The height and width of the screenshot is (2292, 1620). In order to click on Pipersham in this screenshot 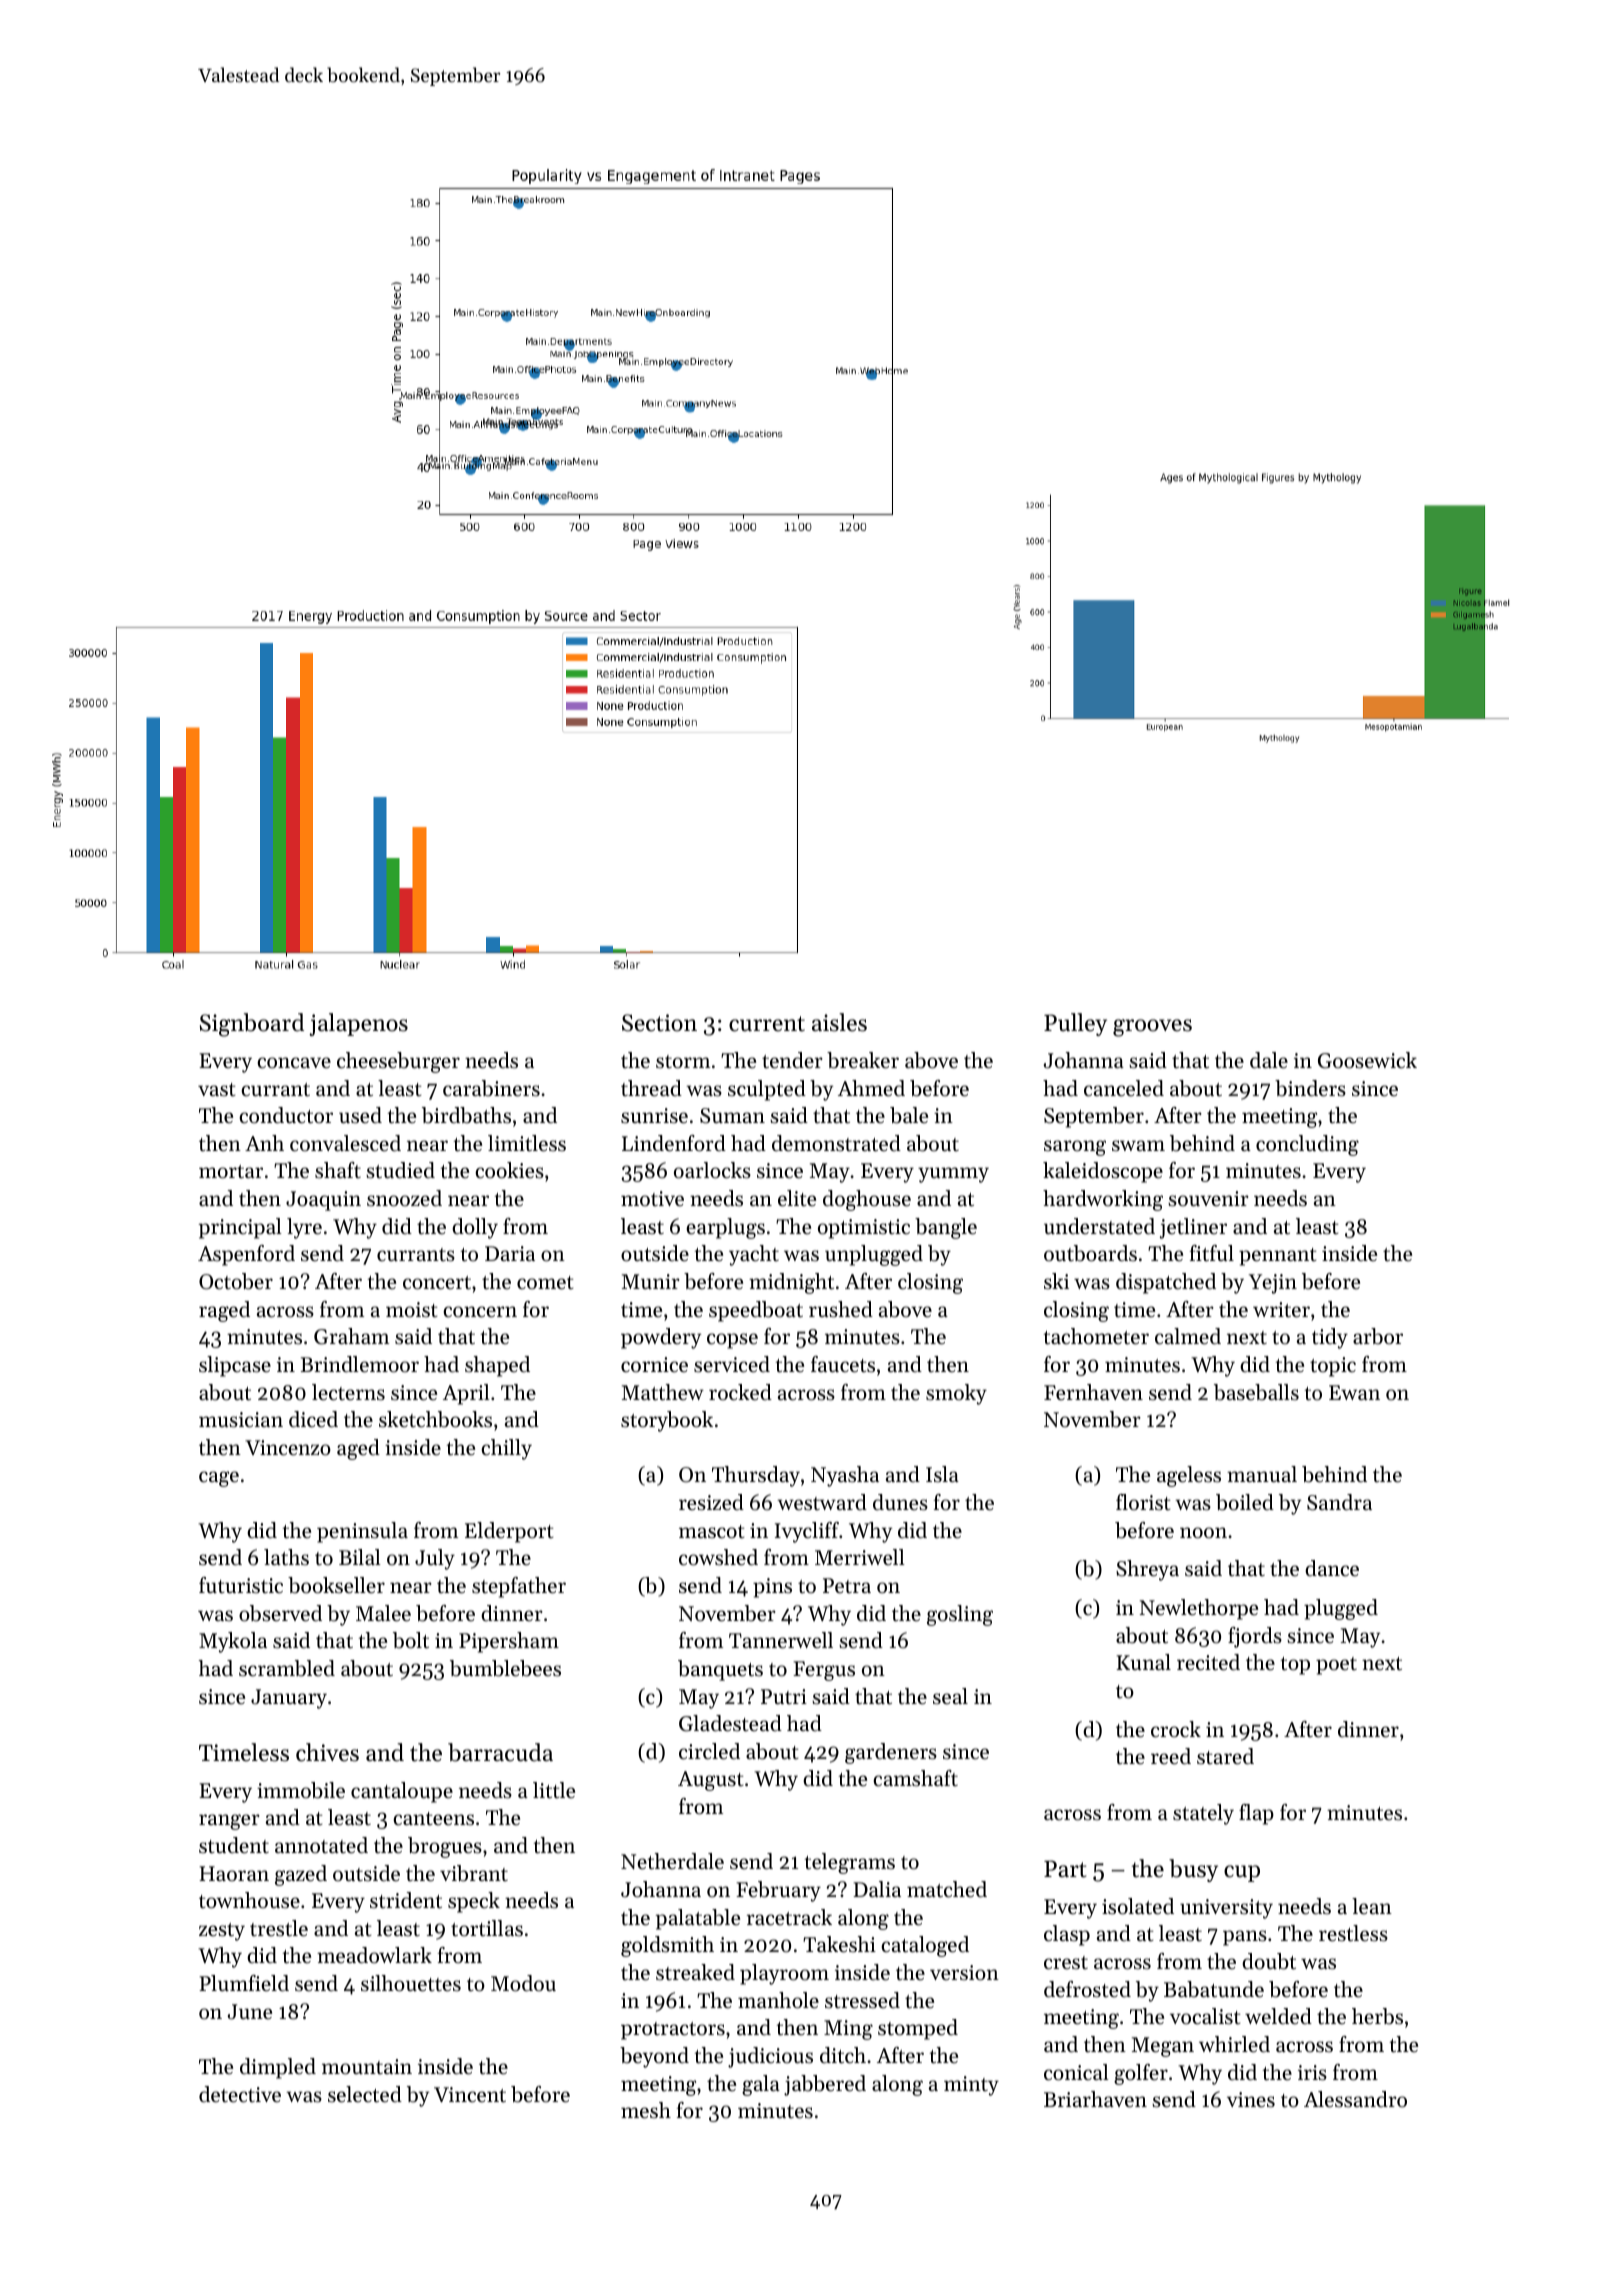, I will do `click(509, 1642)`.
